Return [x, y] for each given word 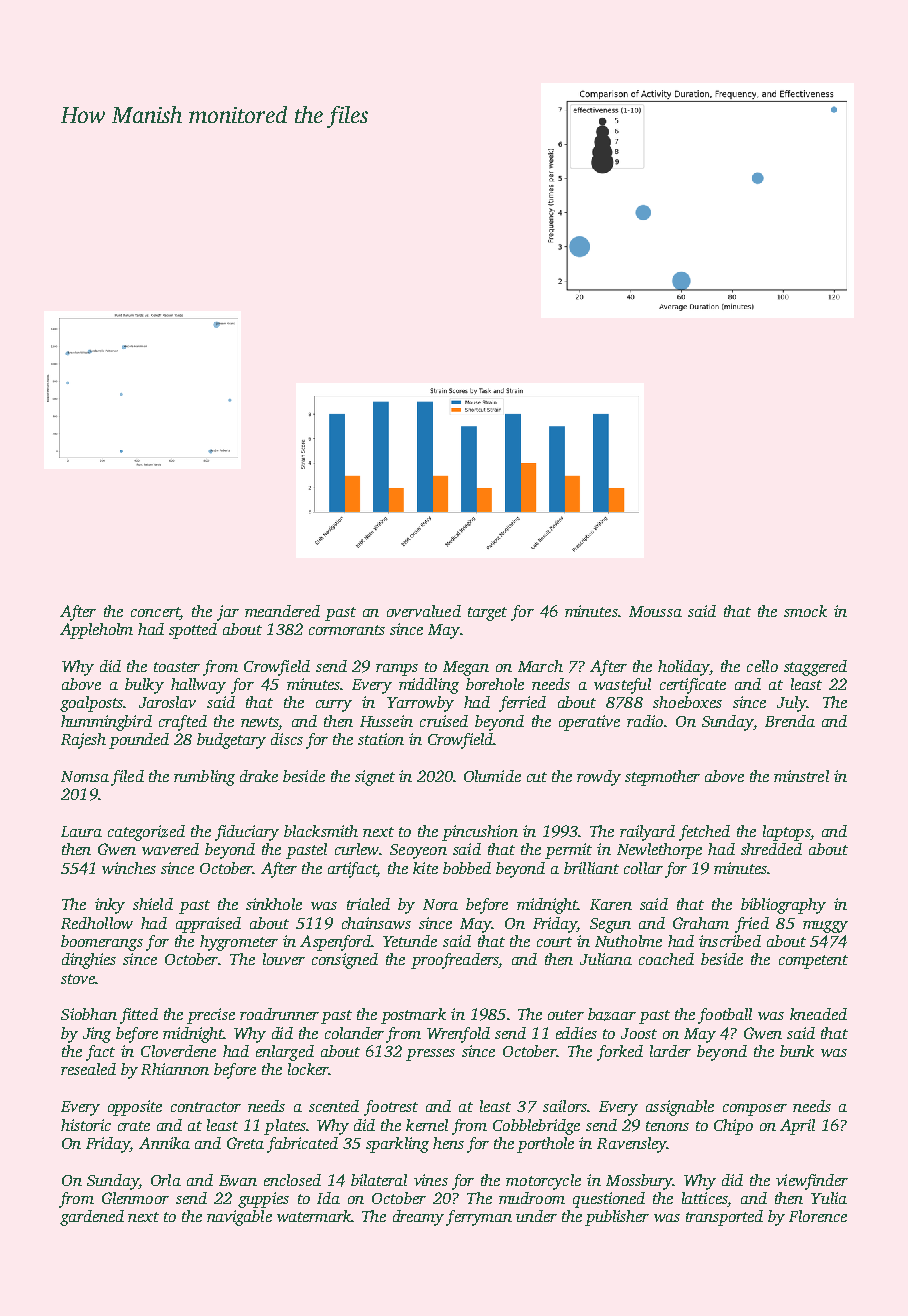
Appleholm [96, 631]
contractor [206, 1107]
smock [805, 611]
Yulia [829, 1198]
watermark [314, 1216]
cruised [444, 721]
